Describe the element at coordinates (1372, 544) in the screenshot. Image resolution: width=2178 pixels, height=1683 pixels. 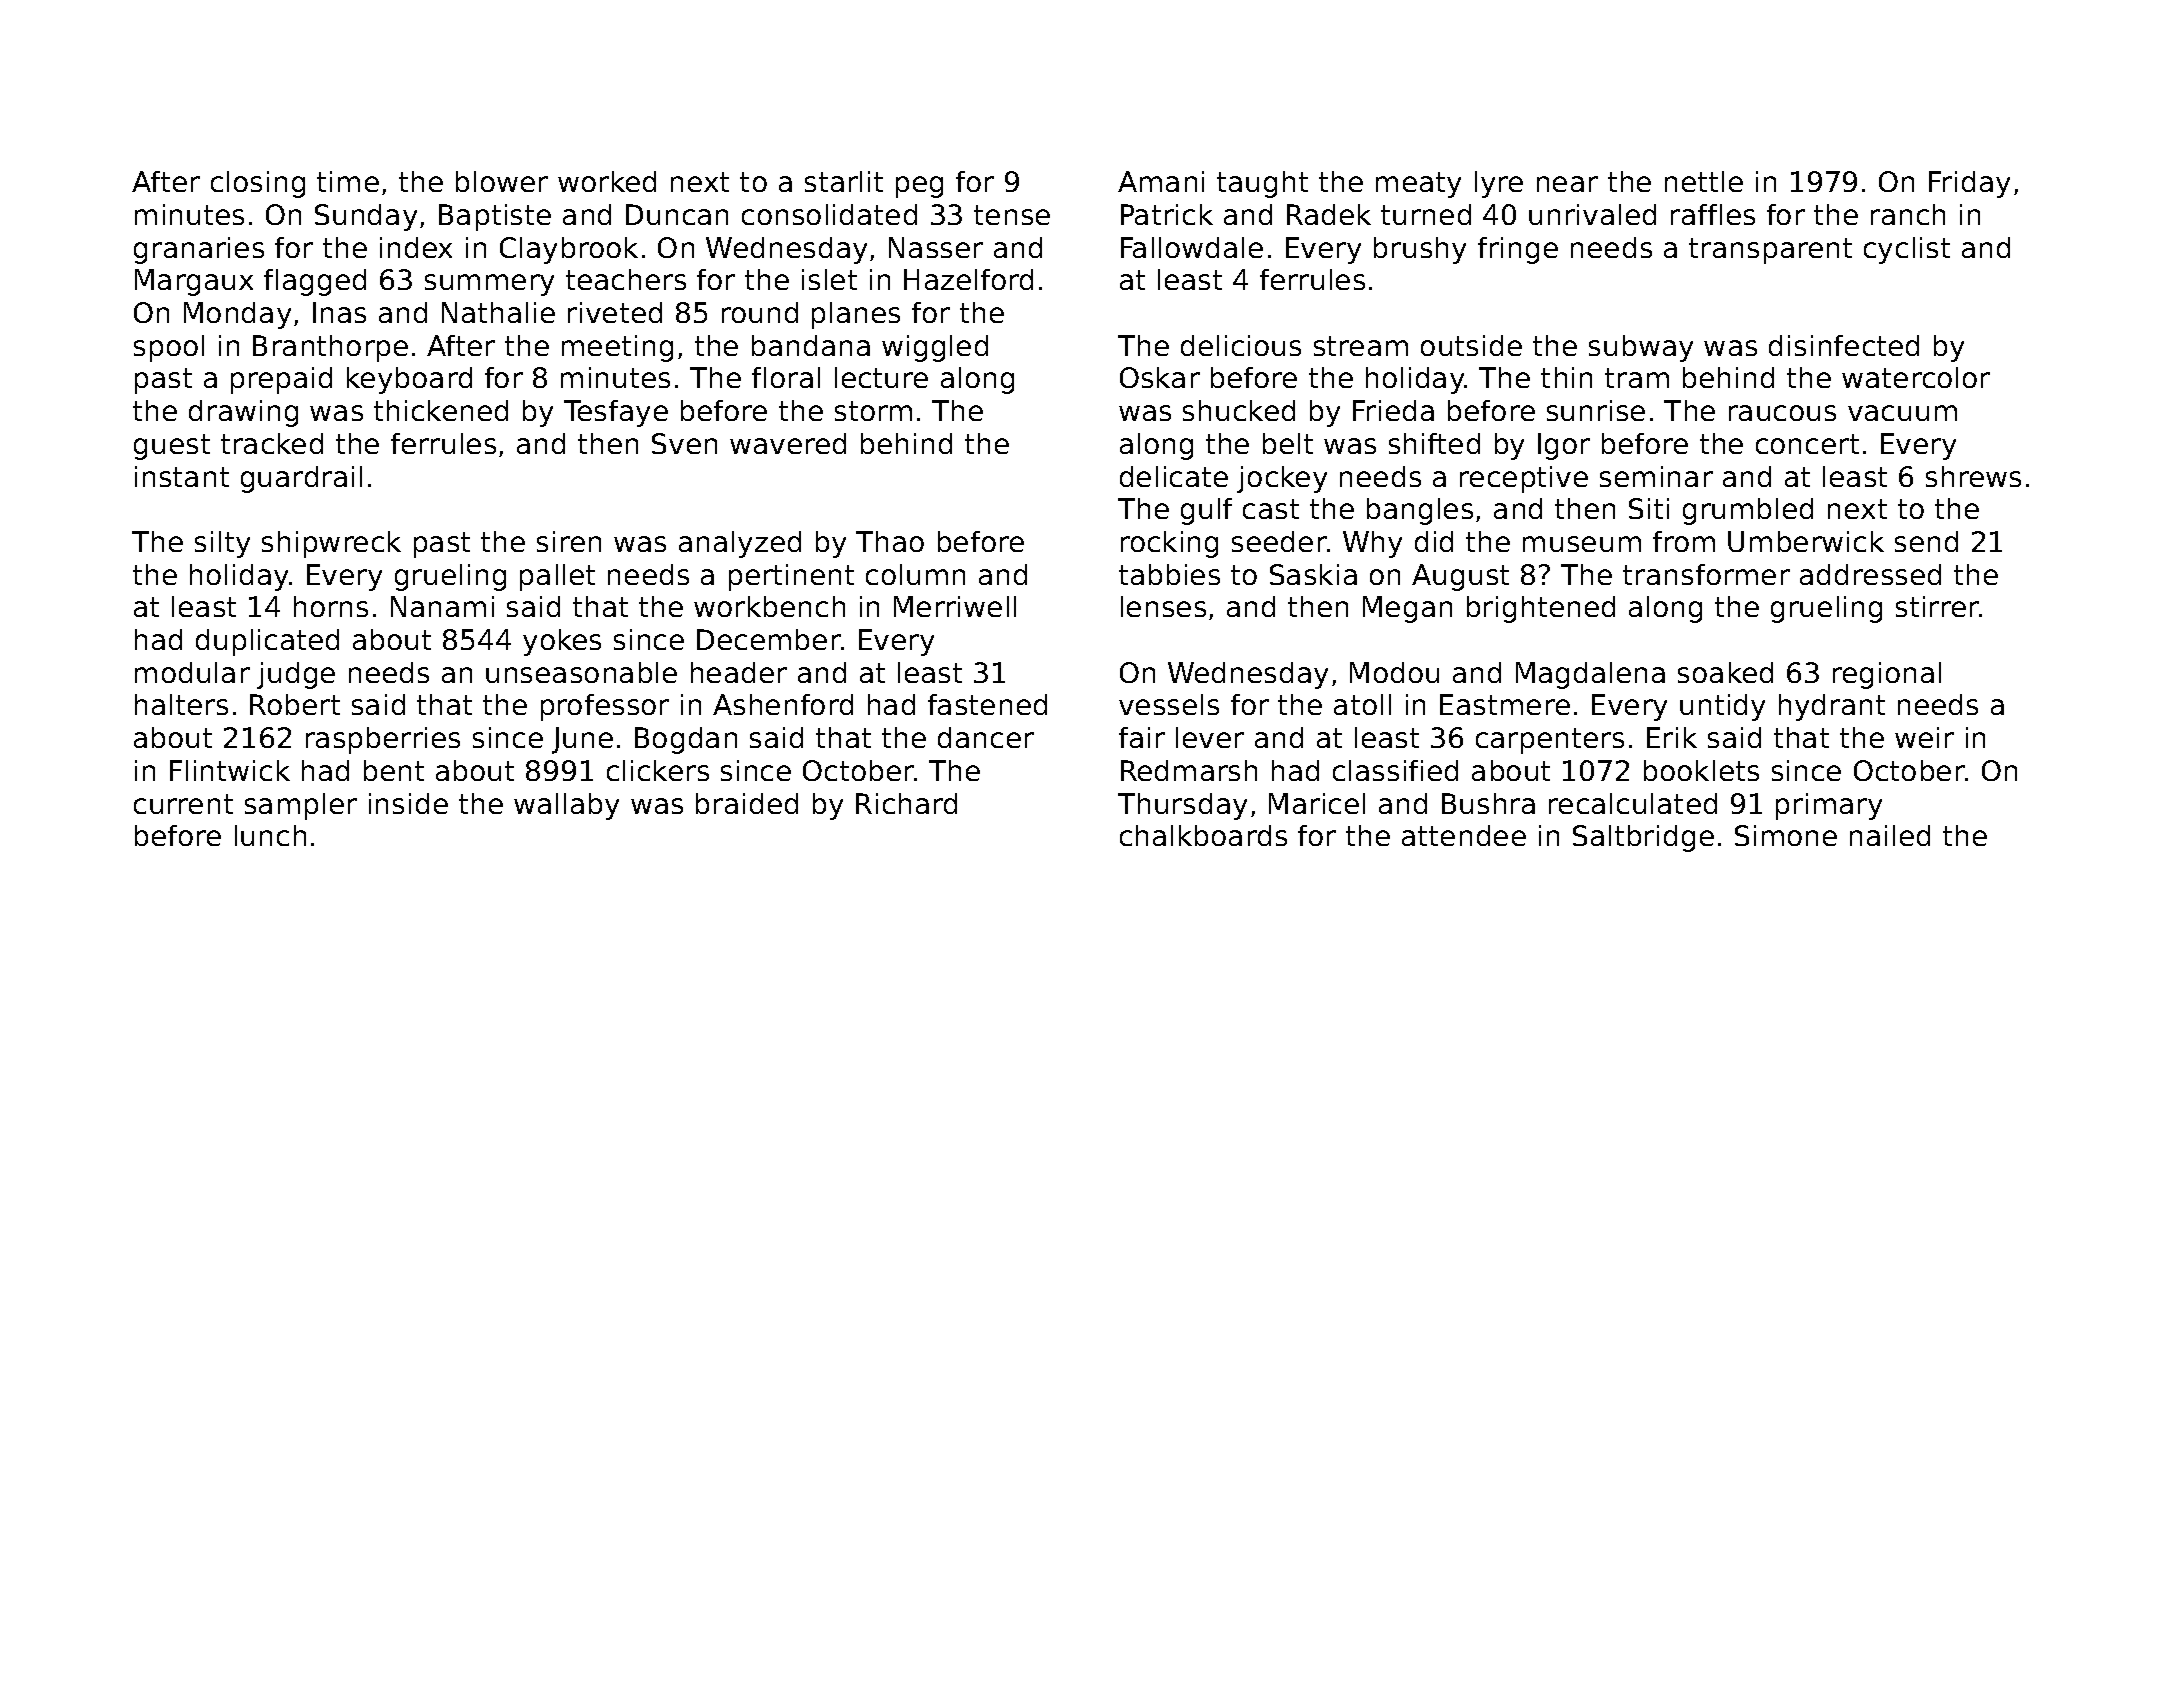
I see `Why` at that location.
